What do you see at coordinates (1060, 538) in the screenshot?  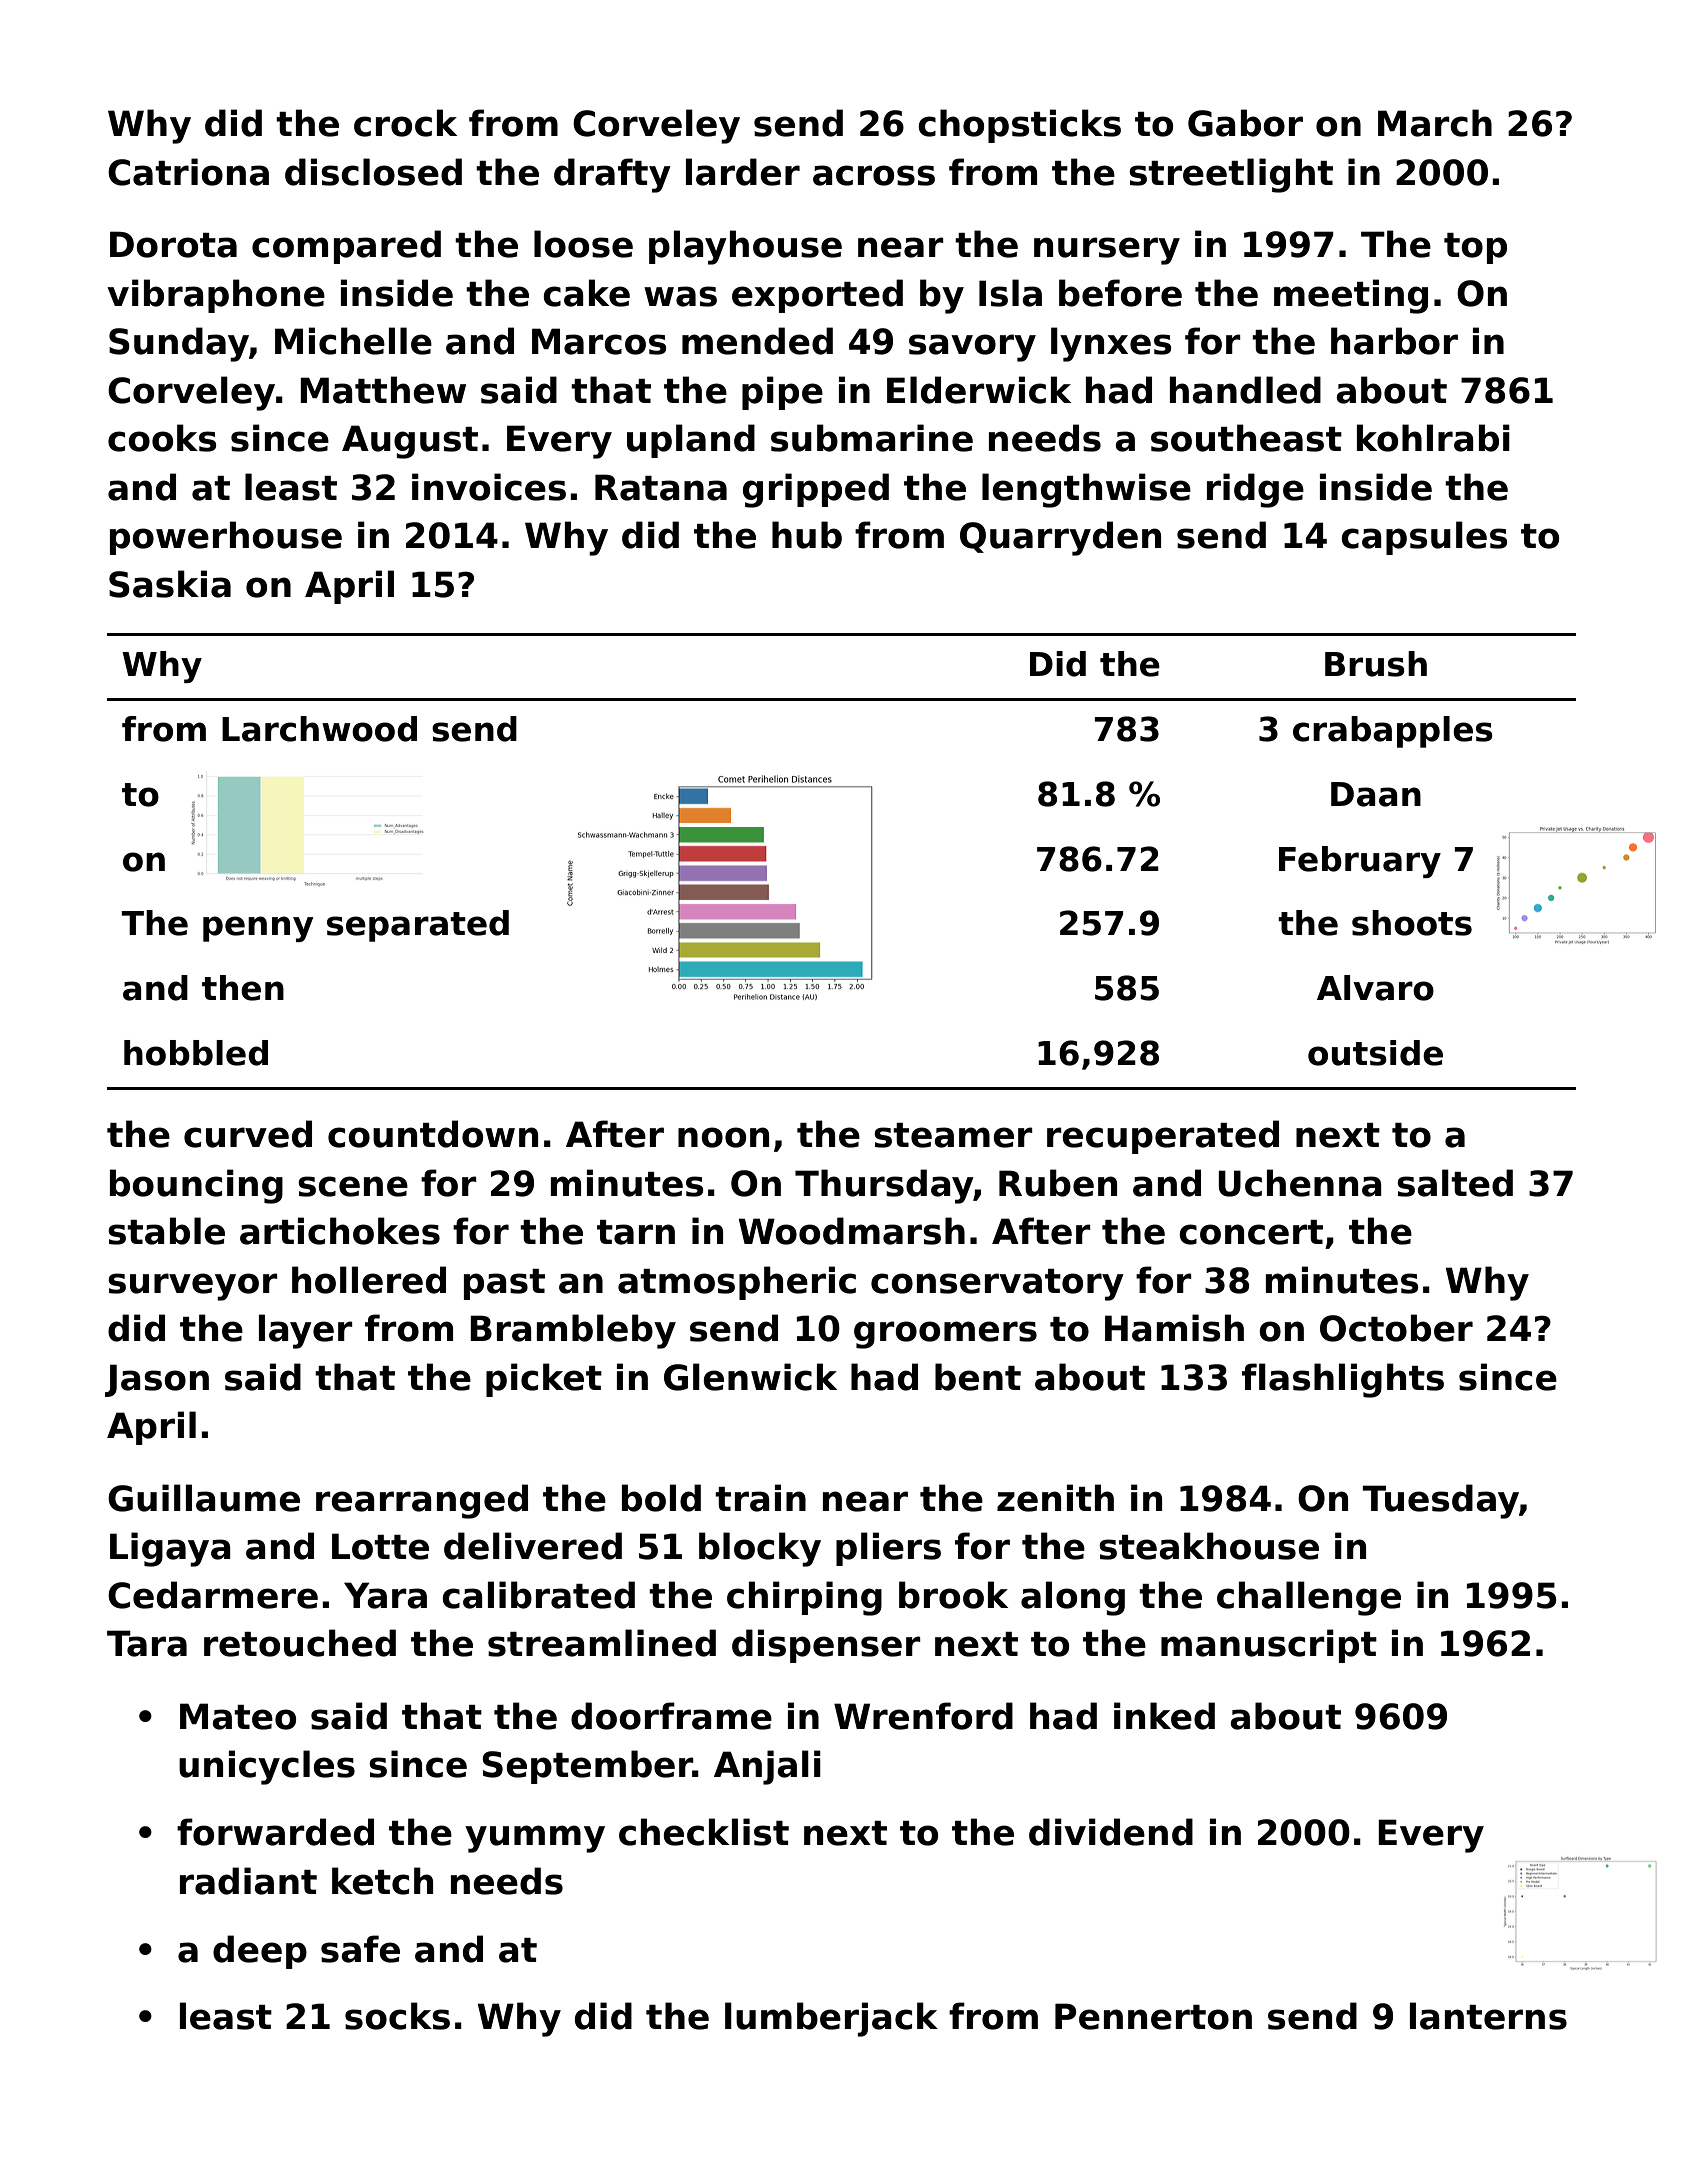 I see `Quarryden` at bounding box center [1060, 538].
